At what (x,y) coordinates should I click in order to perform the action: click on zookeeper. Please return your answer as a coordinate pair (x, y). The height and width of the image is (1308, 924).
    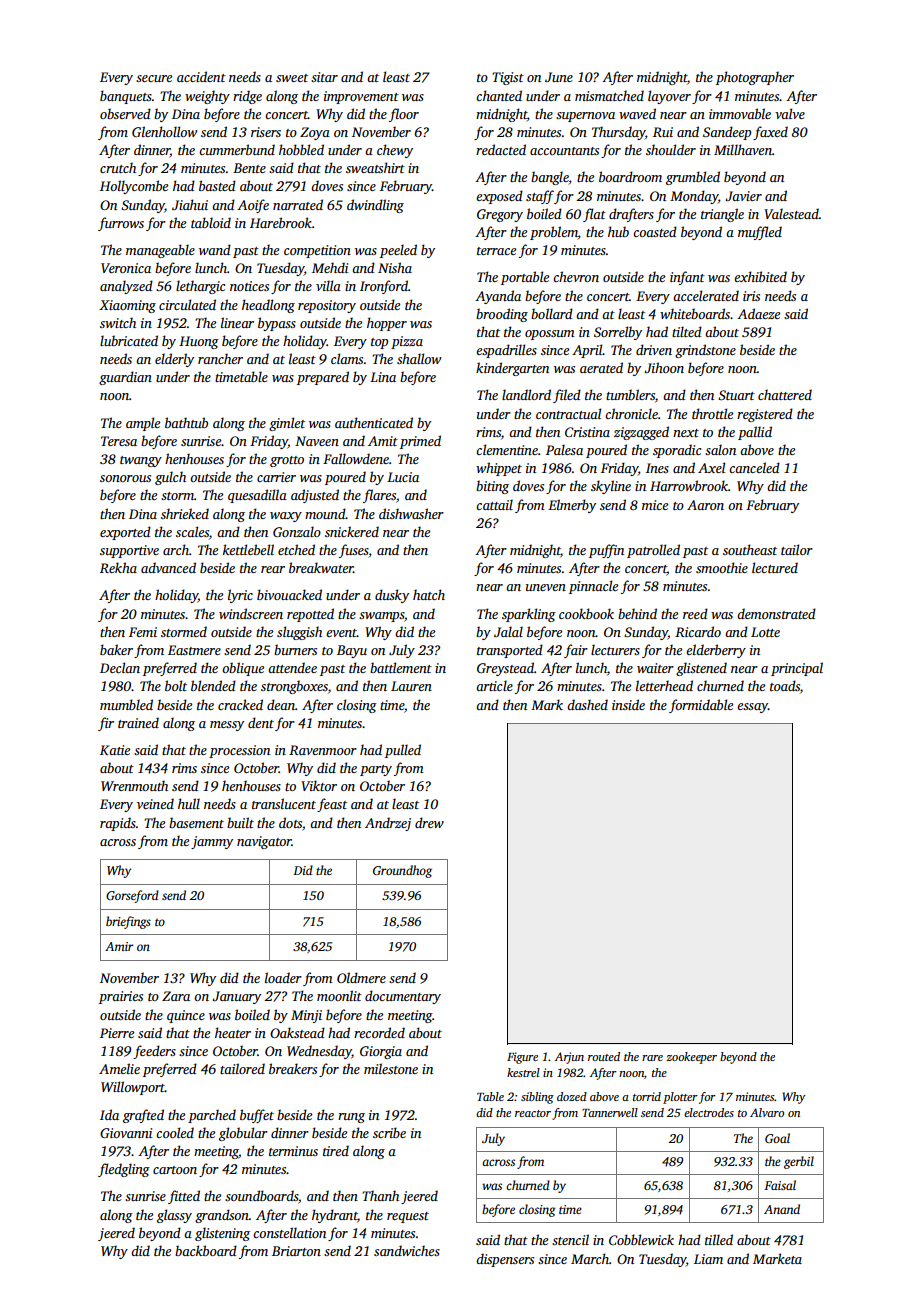
    Looking at the image, I should click on (691, 1058).
